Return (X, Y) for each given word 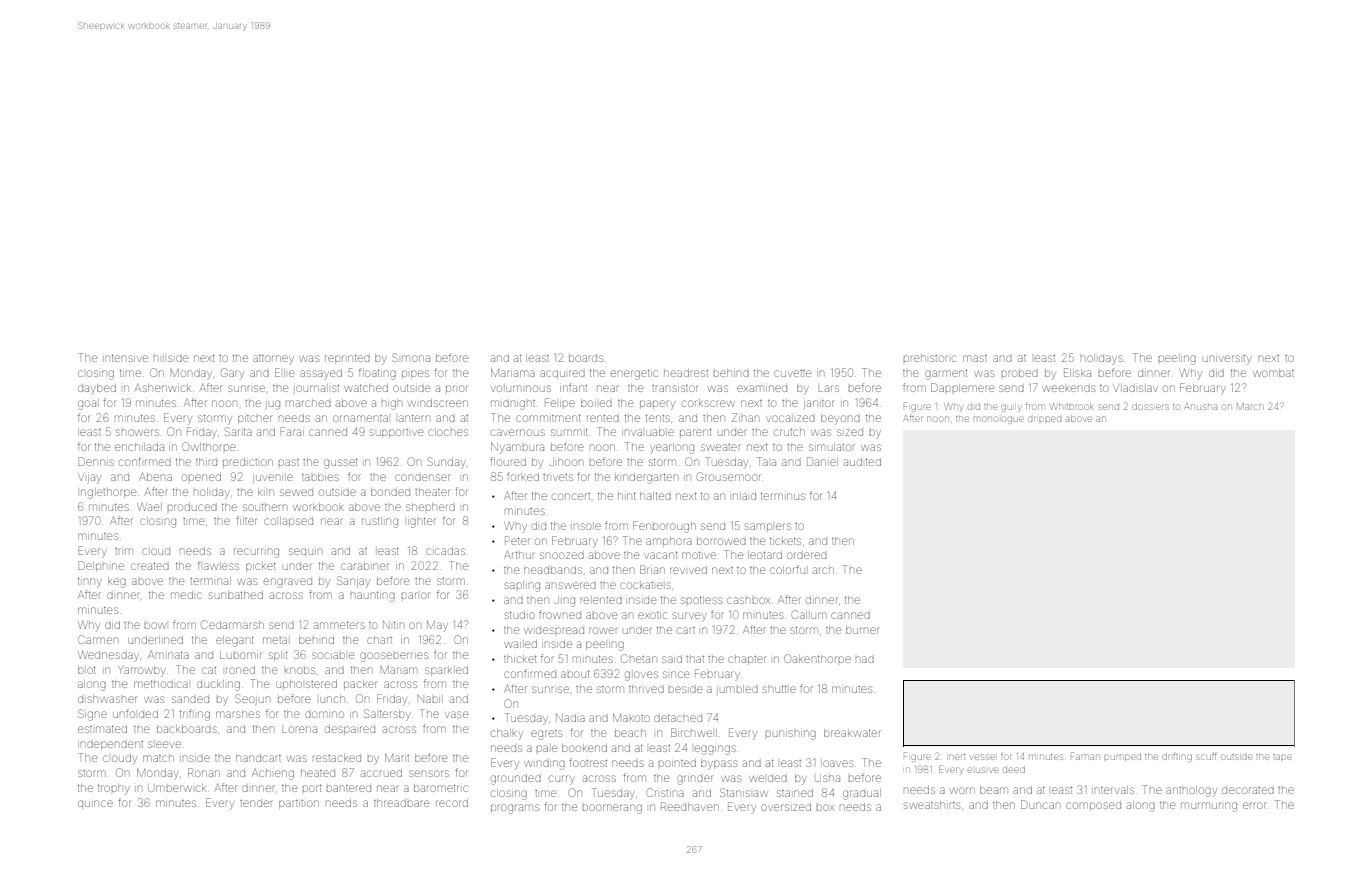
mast (975, 358)
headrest (686, 373)
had (865, 659)
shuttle (779, 689)
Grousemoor (728, 476)
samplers (768, 526)
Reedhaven (690, 806)
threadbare (401, 803)
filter (246, 520)
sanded (190, 699)
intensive (126, 358)
